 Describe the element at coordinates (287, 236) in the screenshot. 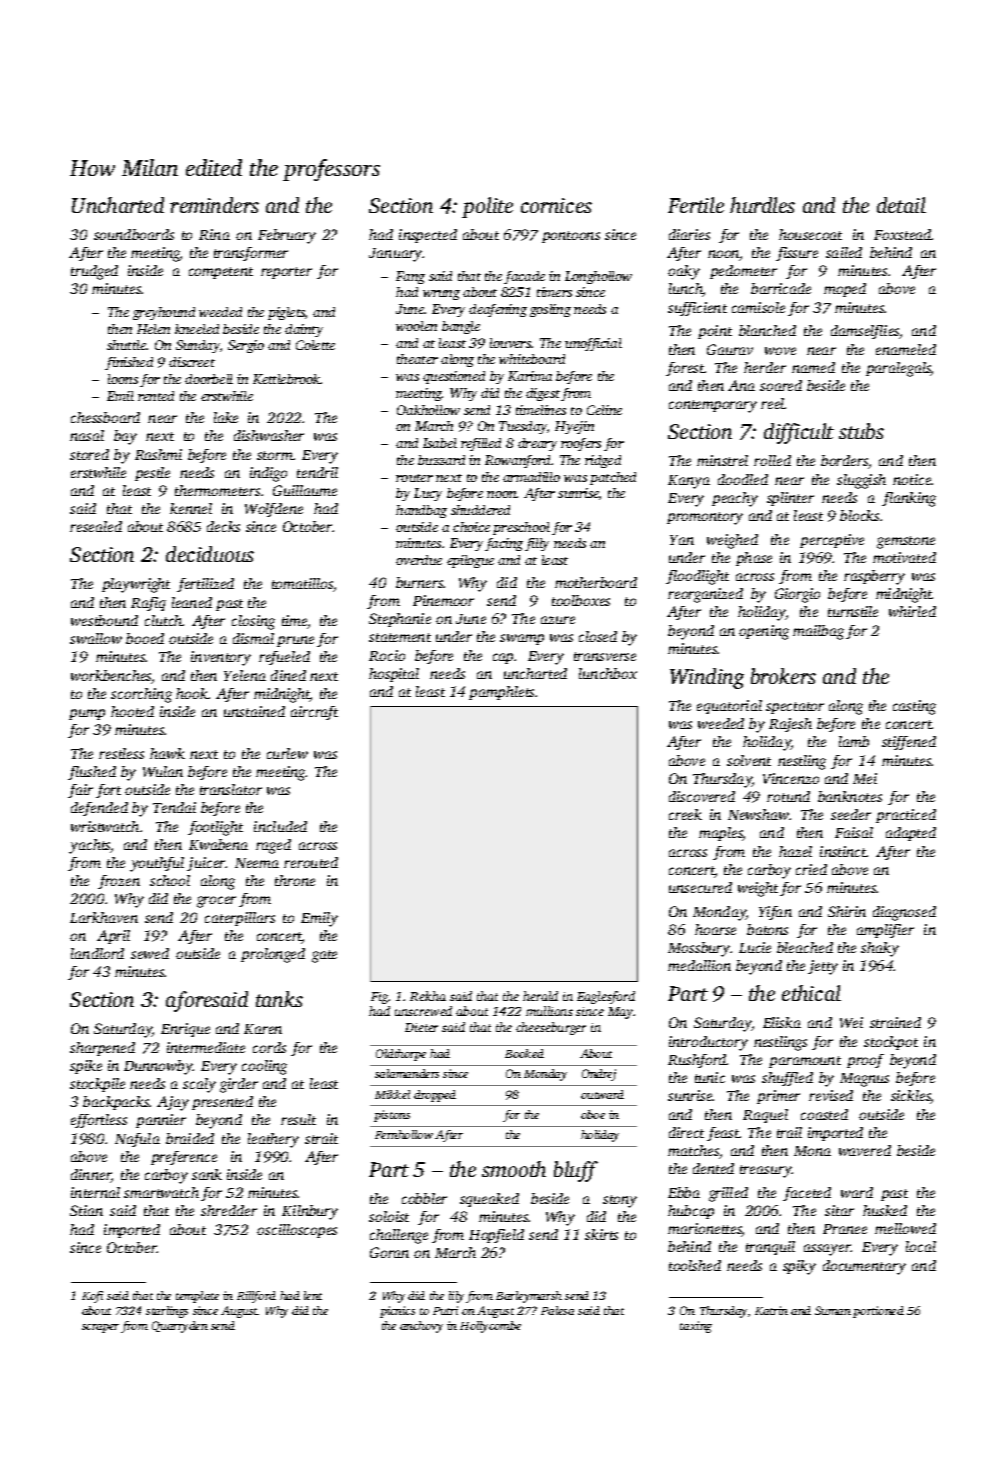

I see `February` at that location.
